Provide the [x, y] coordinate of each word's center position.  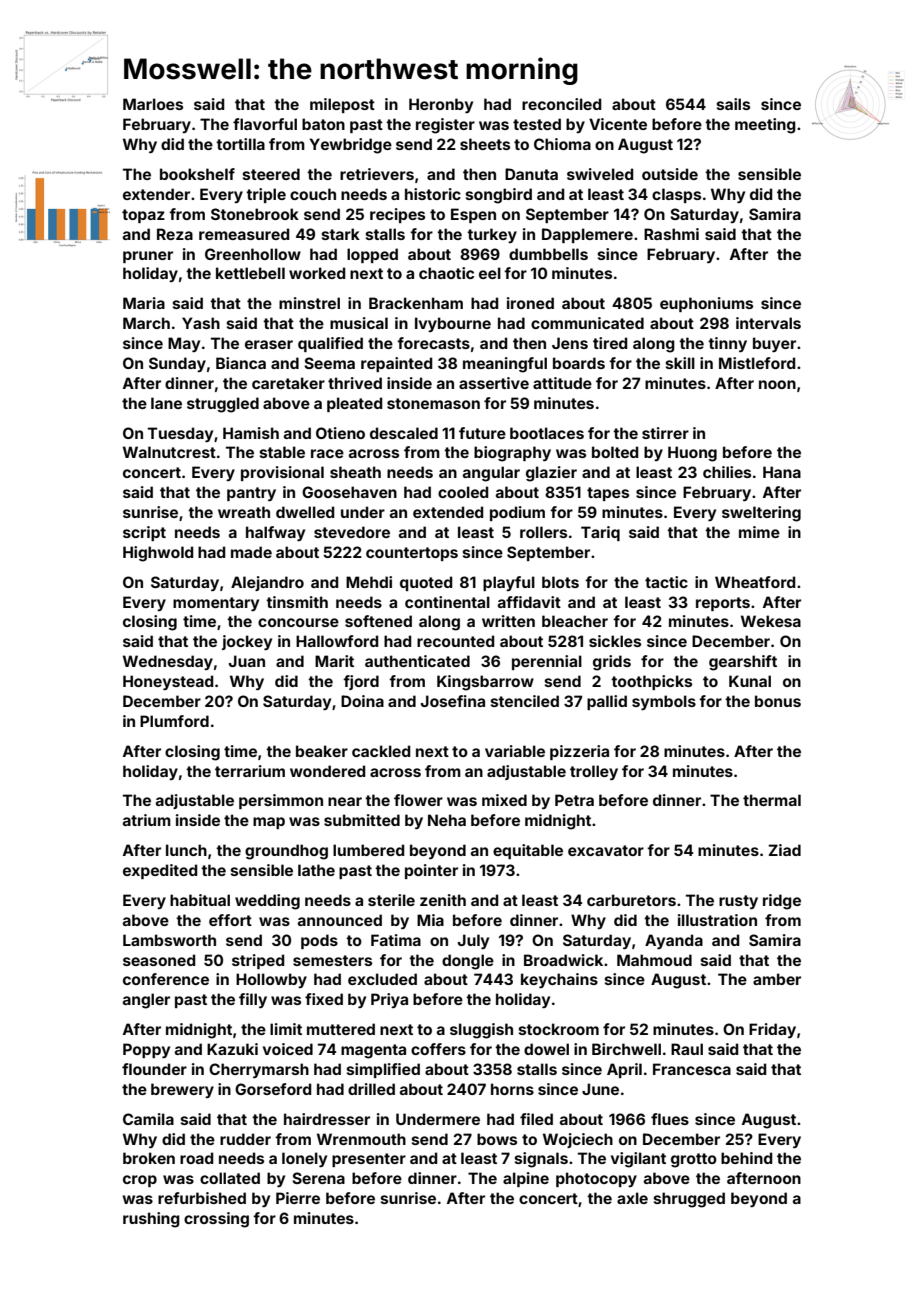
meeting [765, 126]
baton [323, 124]
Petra [574, 800]
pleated [354, 404]
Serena [318, 1178]
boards [579, 363]
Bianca [241, 363]
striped [258, 961]
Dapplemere [587, 235]
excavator [606, 850]
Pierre [298, 1198]
